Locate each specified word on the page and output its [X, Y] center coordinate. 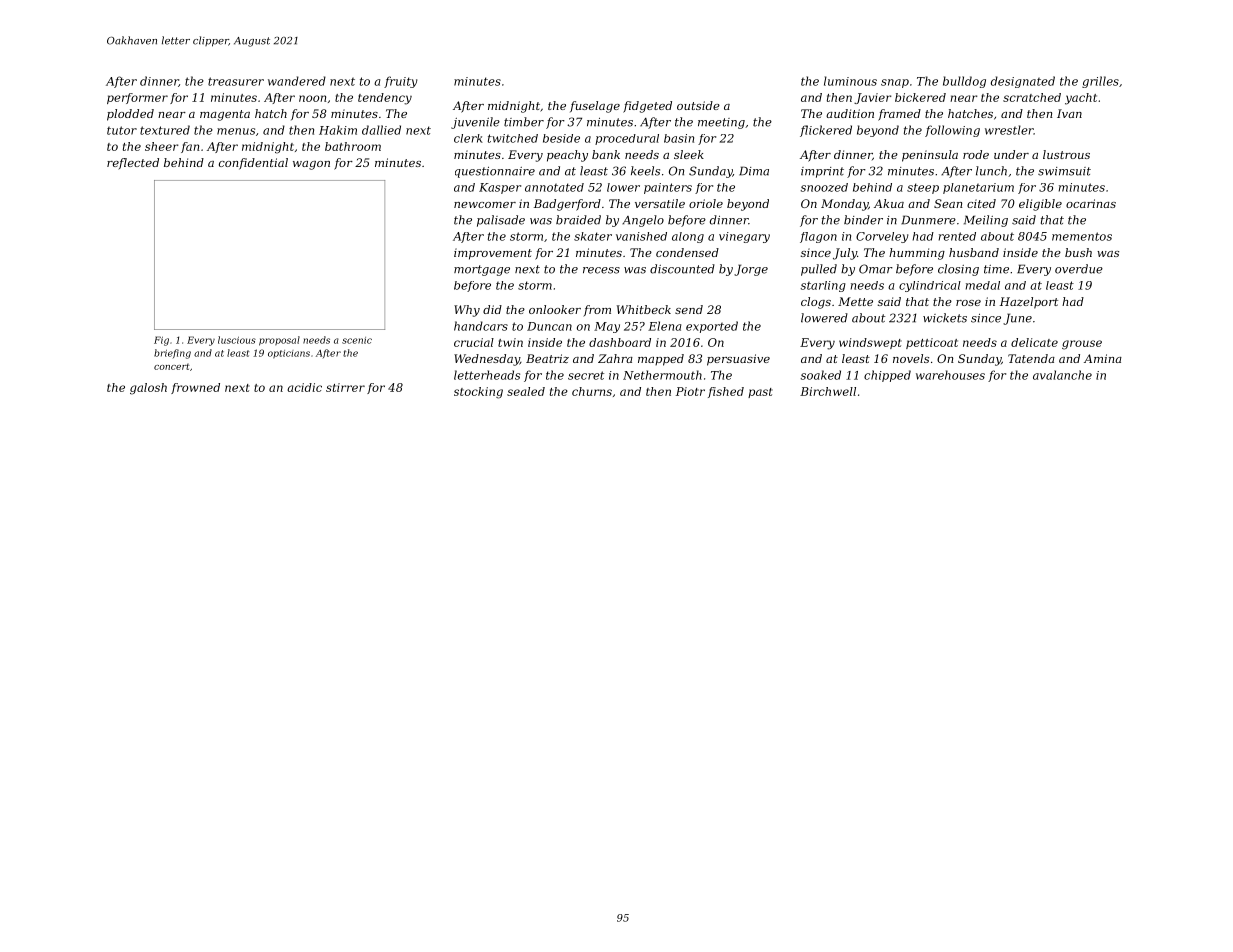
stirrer [345, 387]
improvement [493, 254]
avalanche [1062, 375]
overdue [1079, 269]
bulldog [964, 82]
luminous [850, 81]
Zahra [615, 358]
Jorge [751, 270]
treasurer [236, 81]
